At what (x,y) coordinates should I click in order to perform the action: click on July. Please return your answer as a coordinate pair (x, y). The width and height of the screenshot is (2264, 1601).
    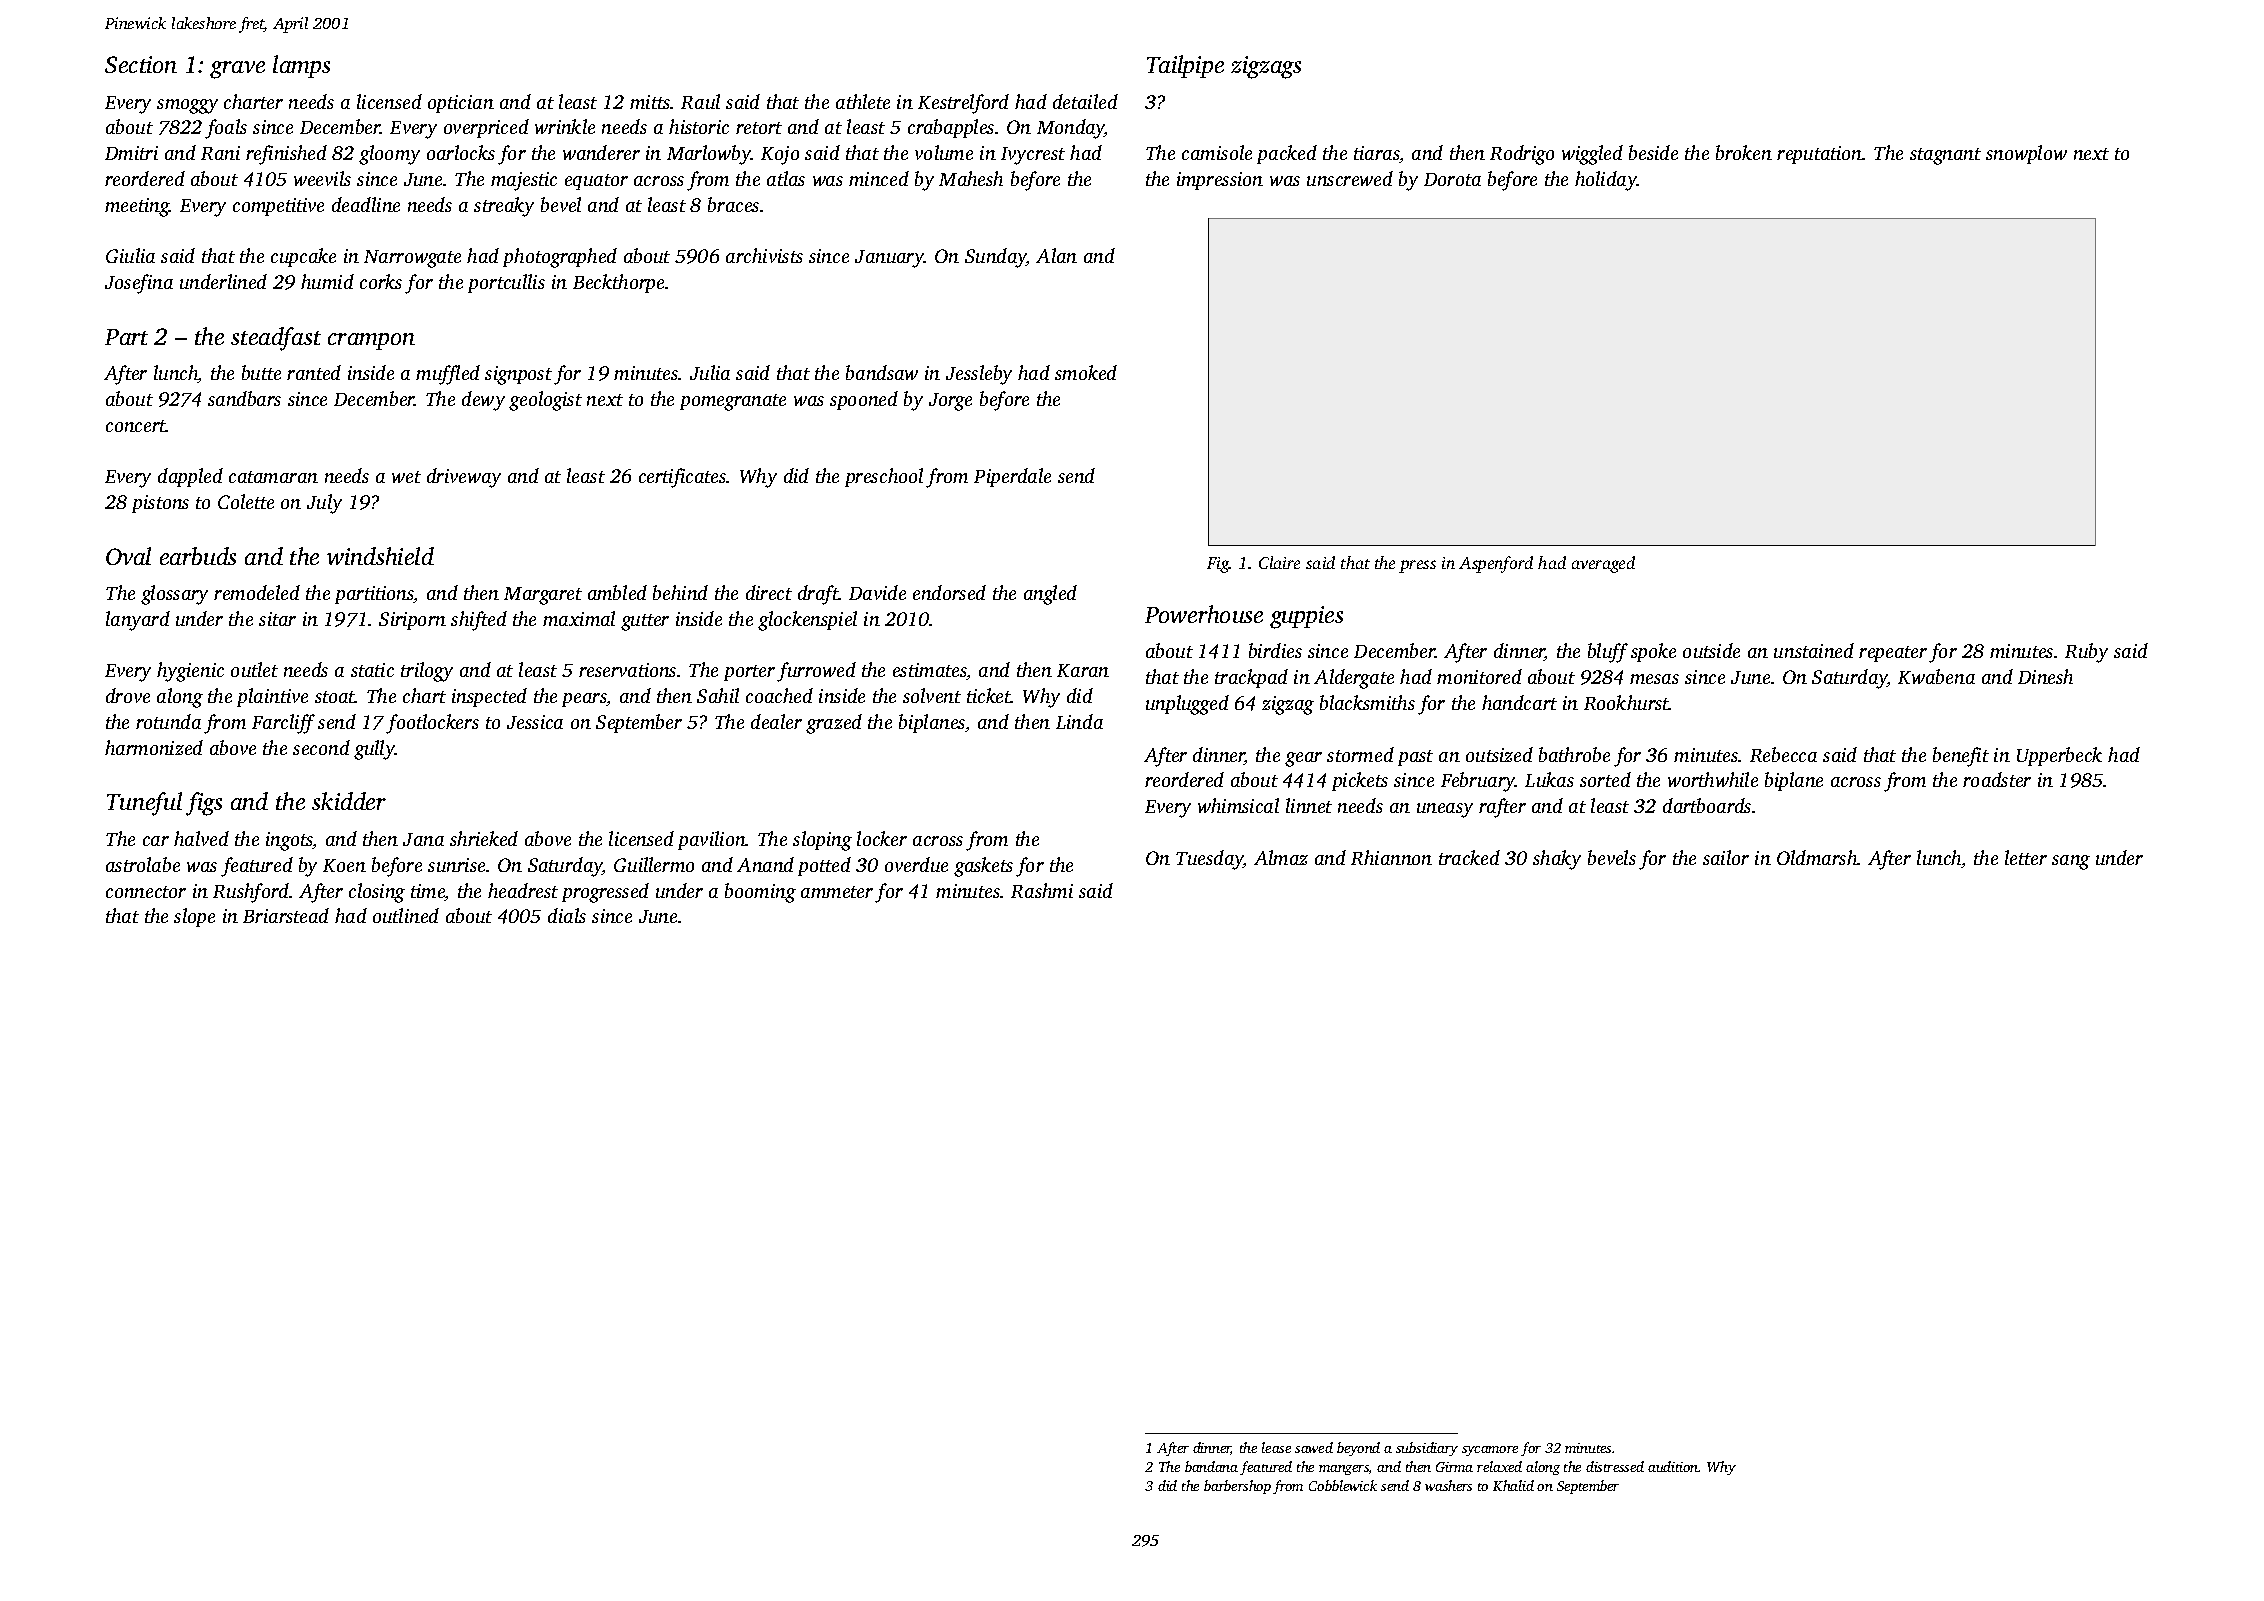
    Looking at the image, I should click on (324, 504).
